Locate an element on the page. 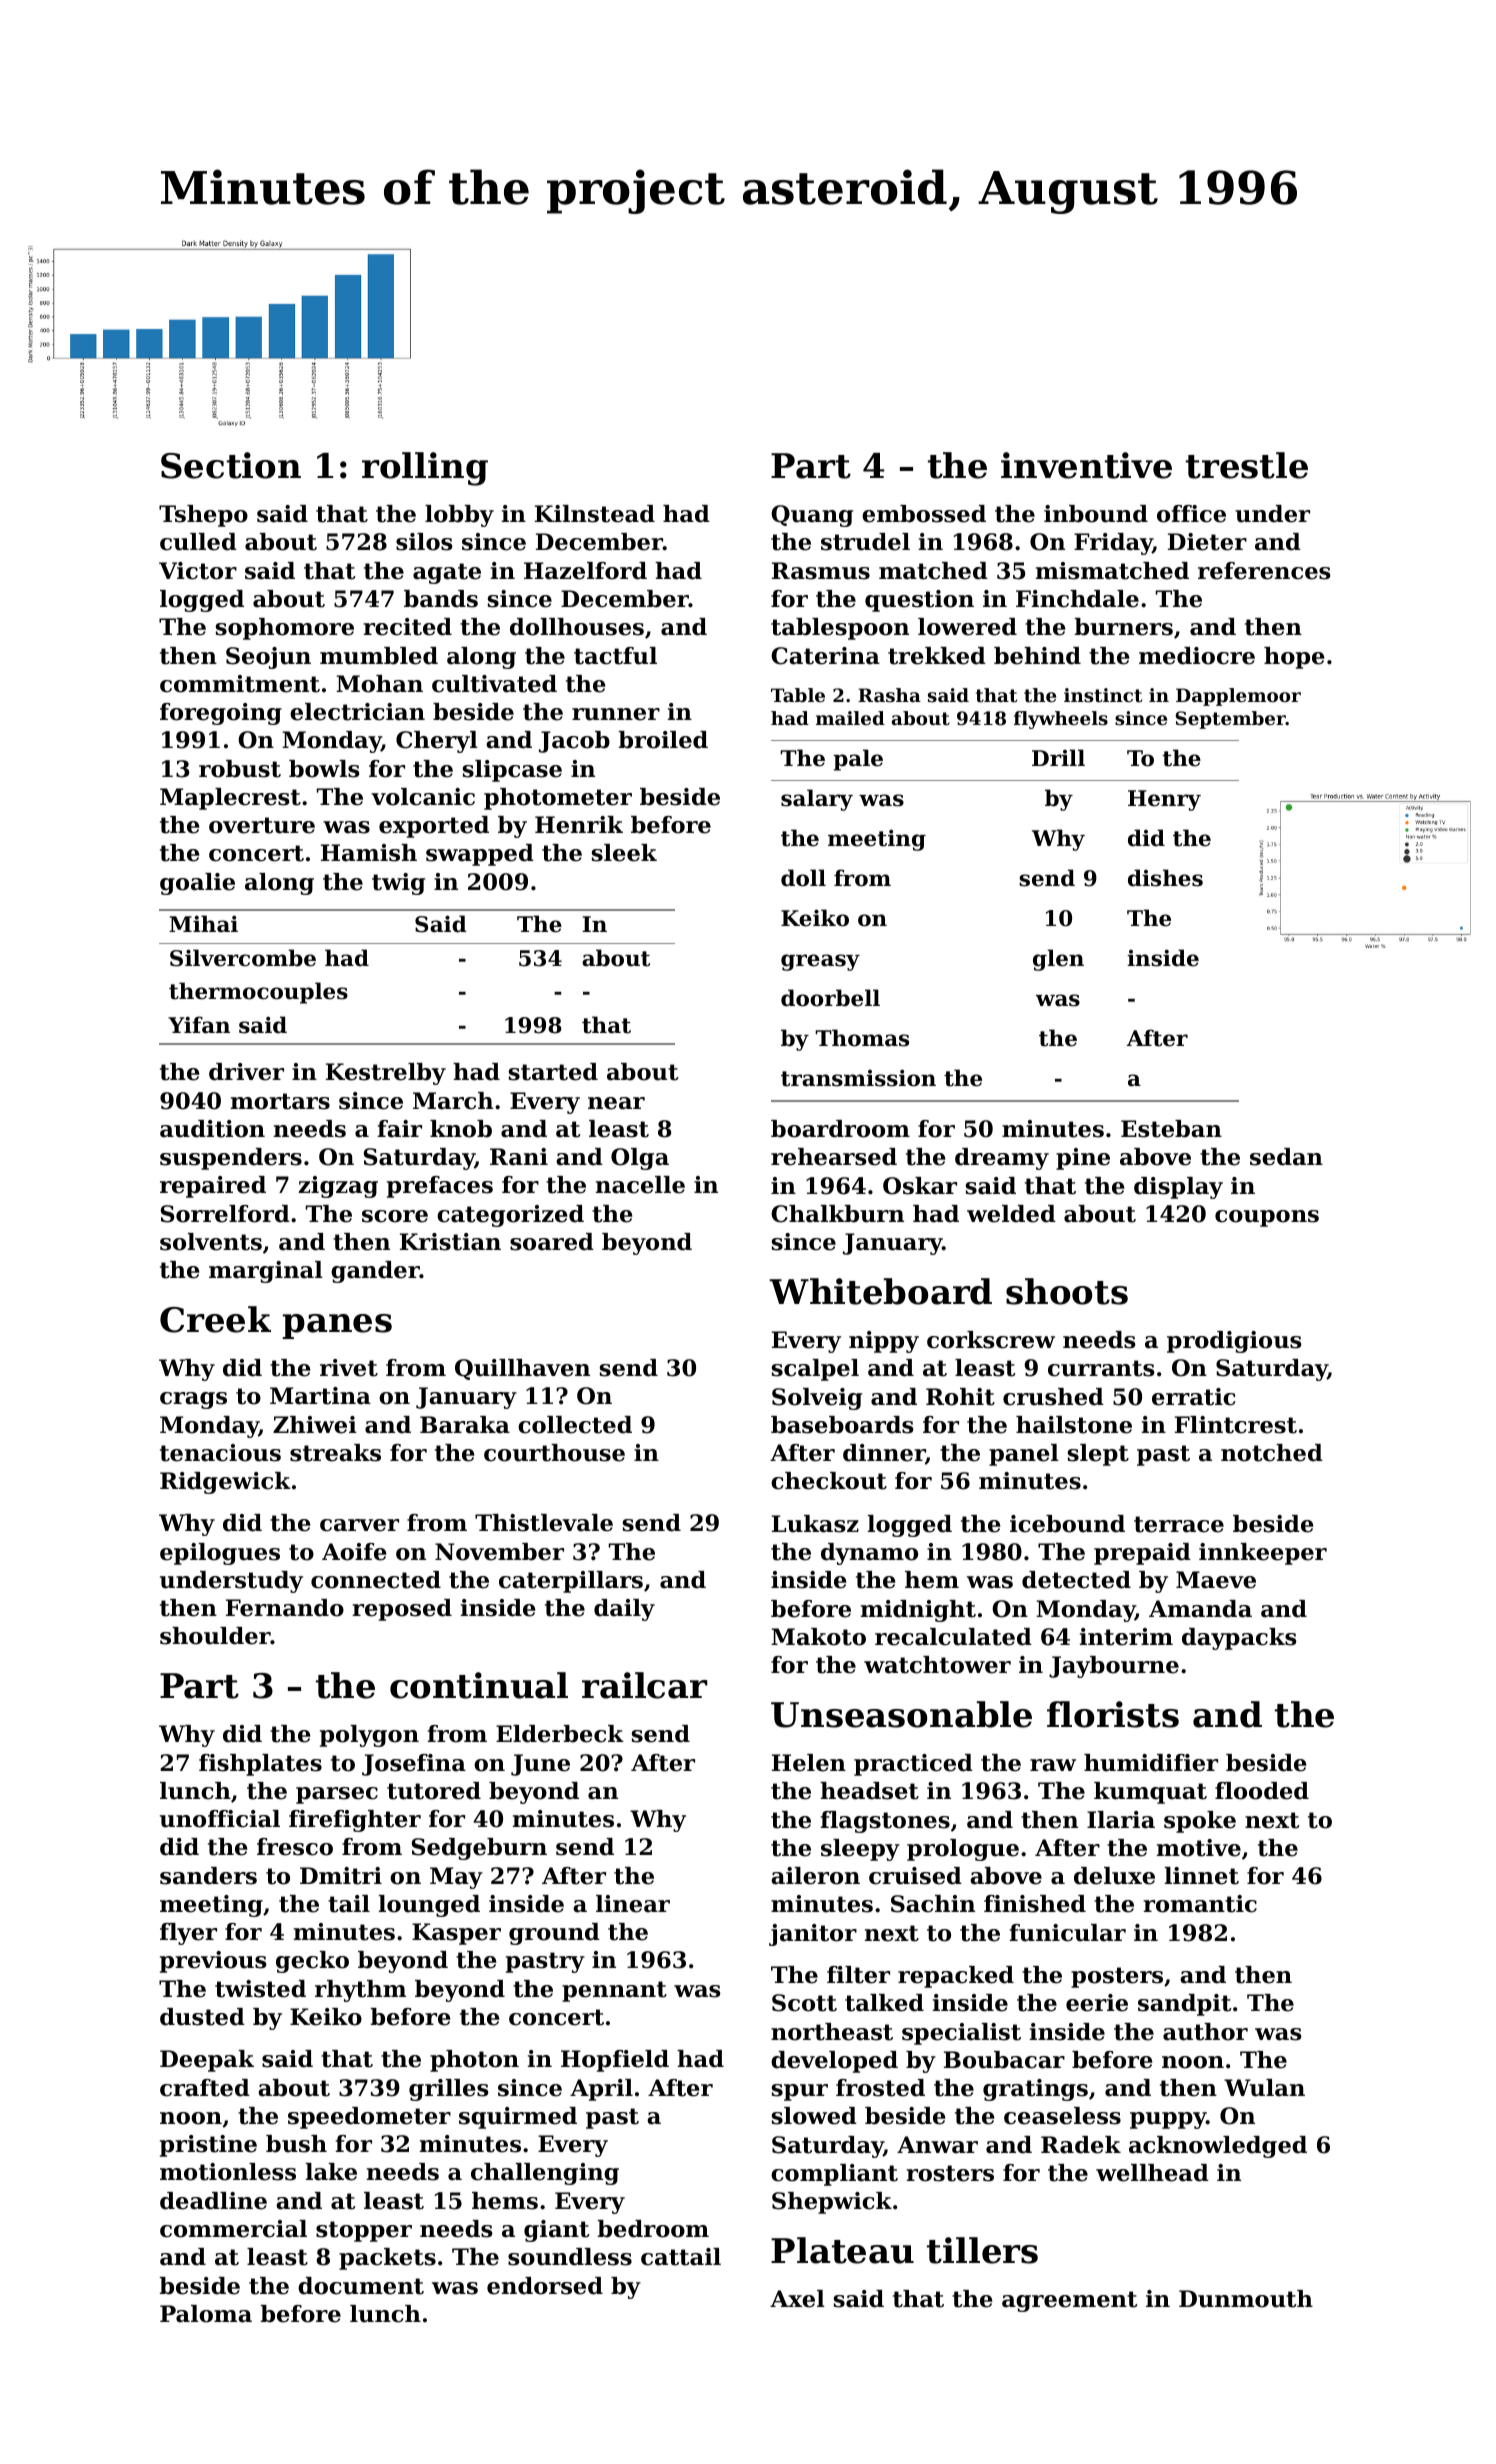 This image has width=1496, height=2464. coupons is located at coordinates (1267, 1218).
